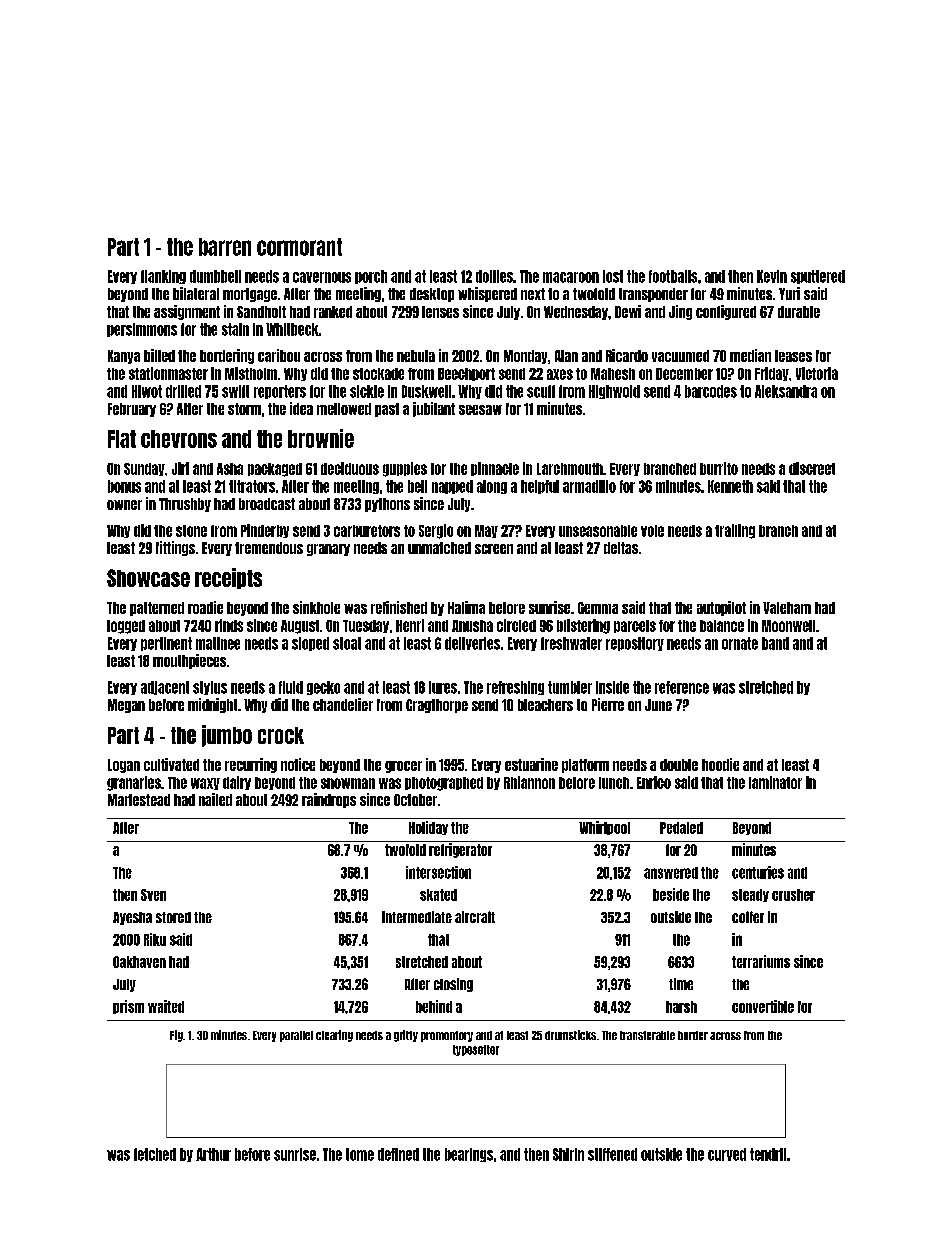  What do you see at coordinates (166, 644) in the screenshot?
I see `pertinent` at bounding box center [166, 644].
